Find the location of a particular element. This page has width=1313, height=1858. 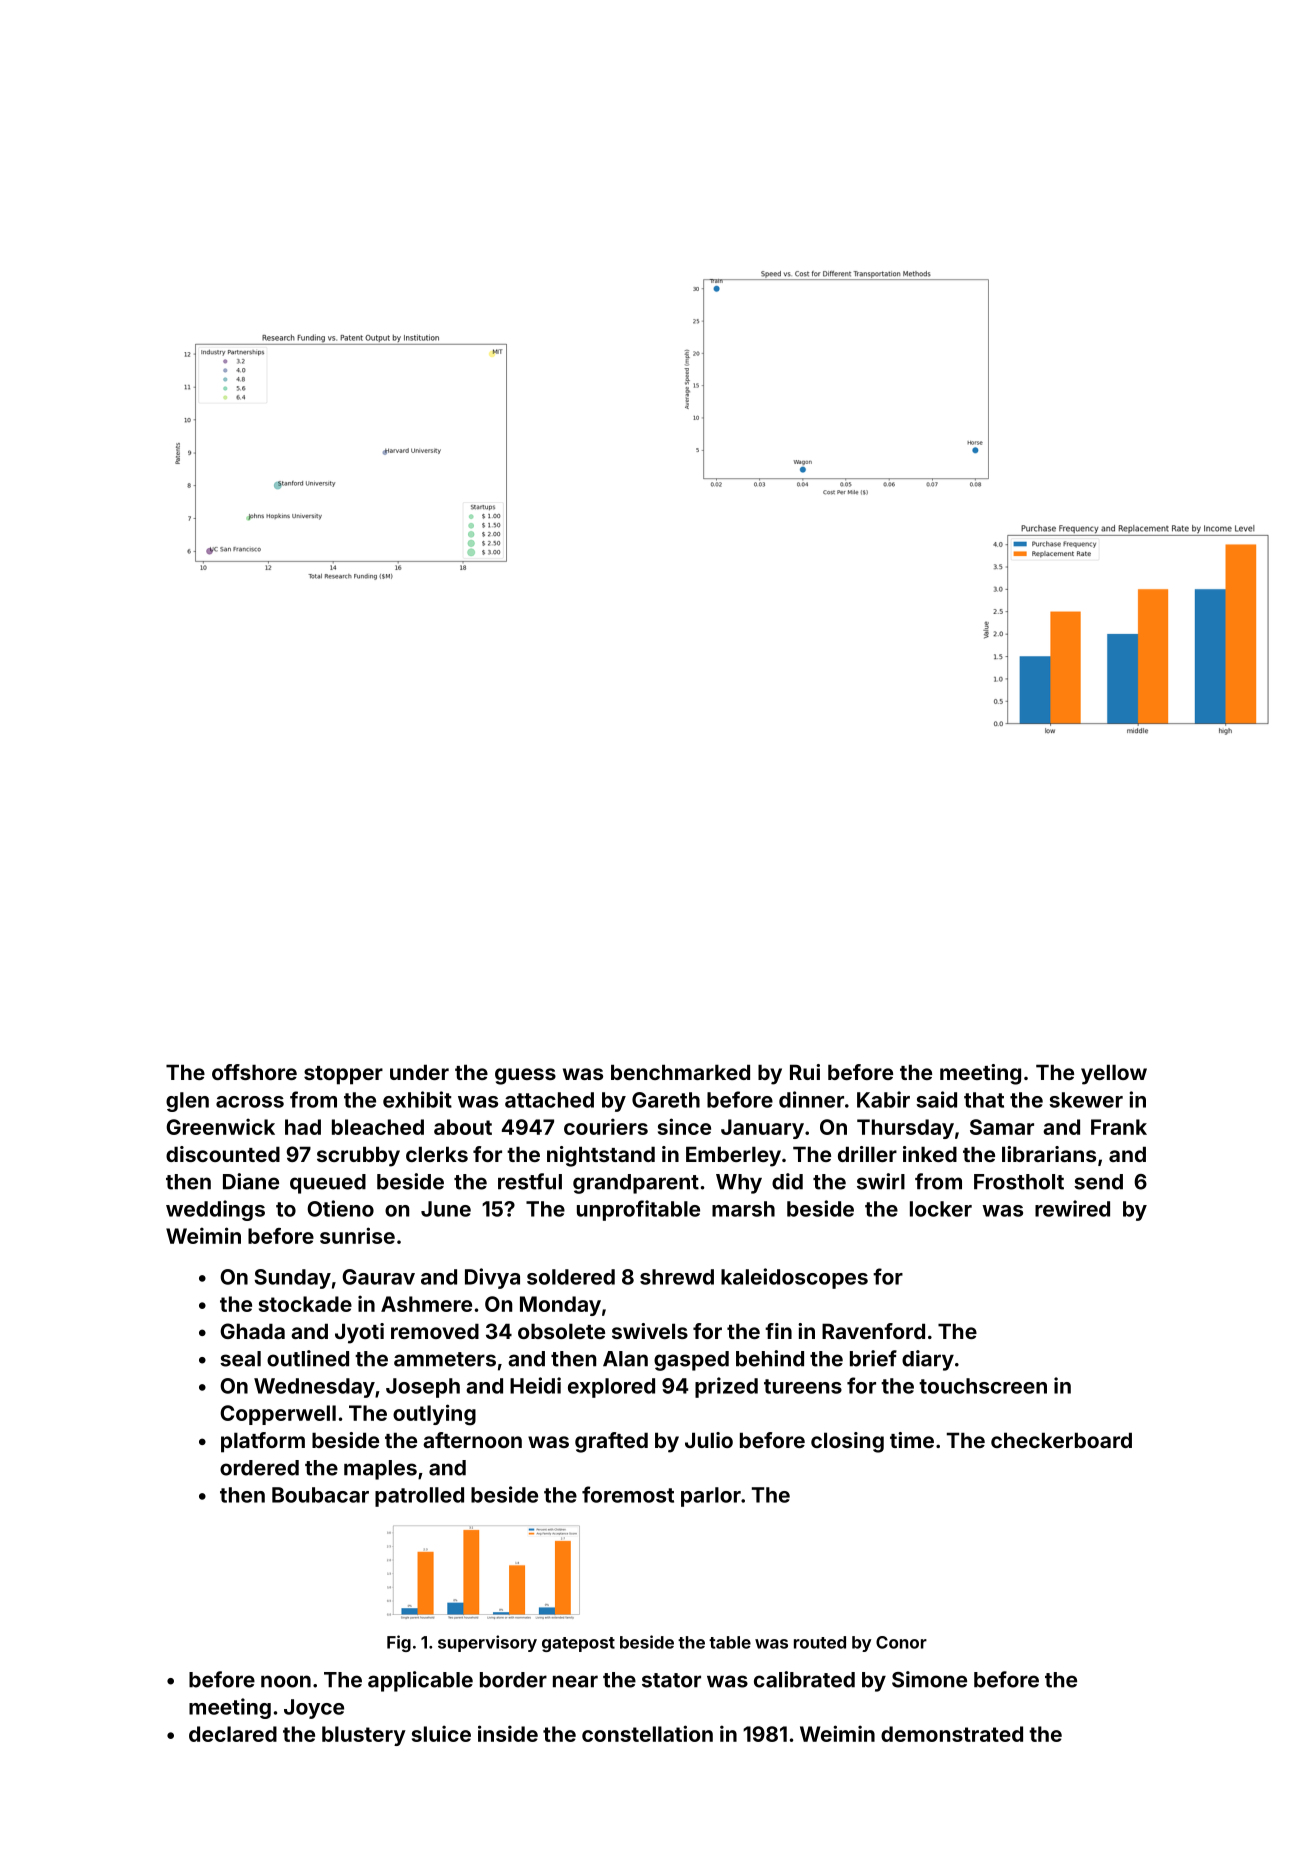

foremost is located at coordinates (628, 1494).
